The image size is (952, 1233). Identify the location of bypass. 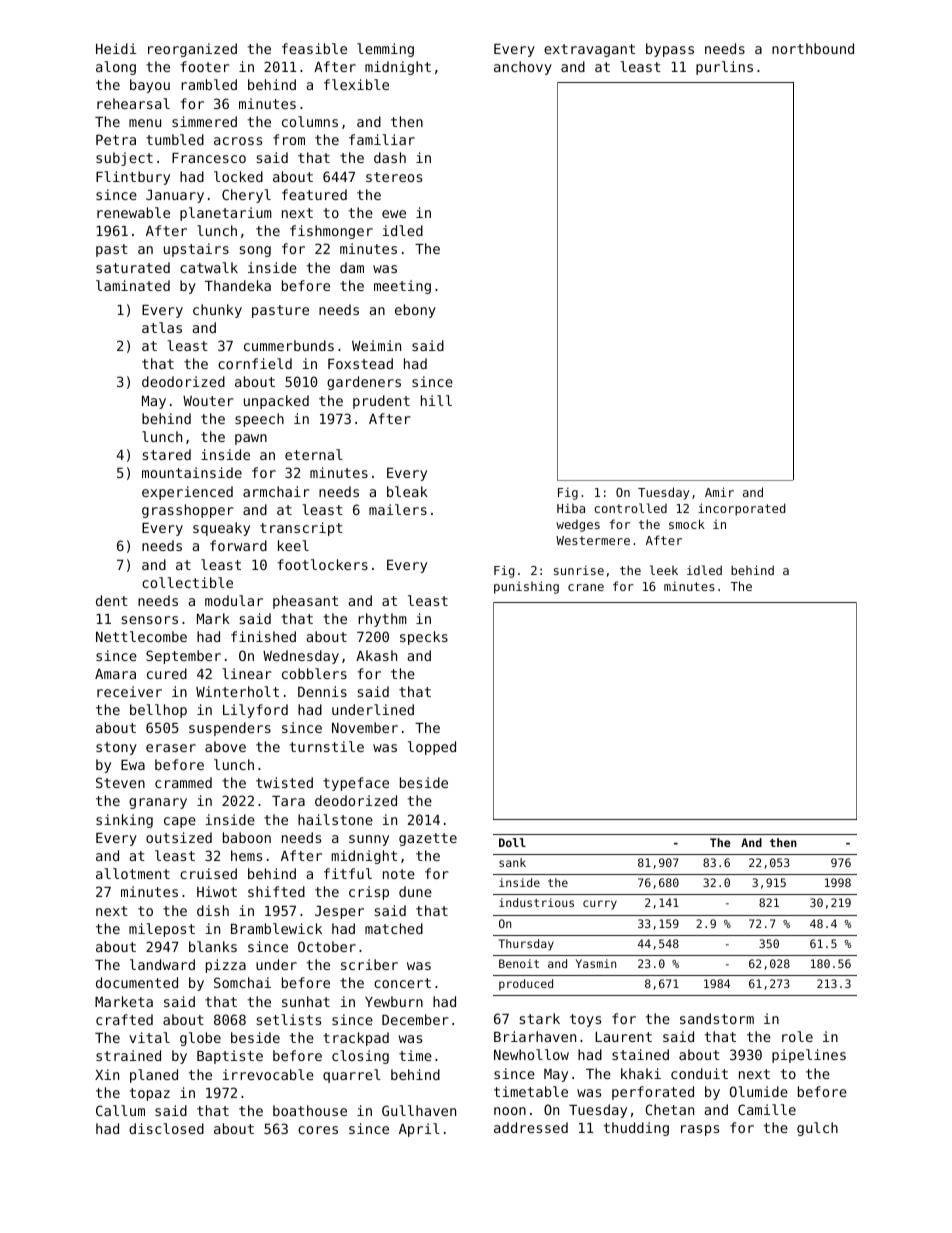
(670, 50).
